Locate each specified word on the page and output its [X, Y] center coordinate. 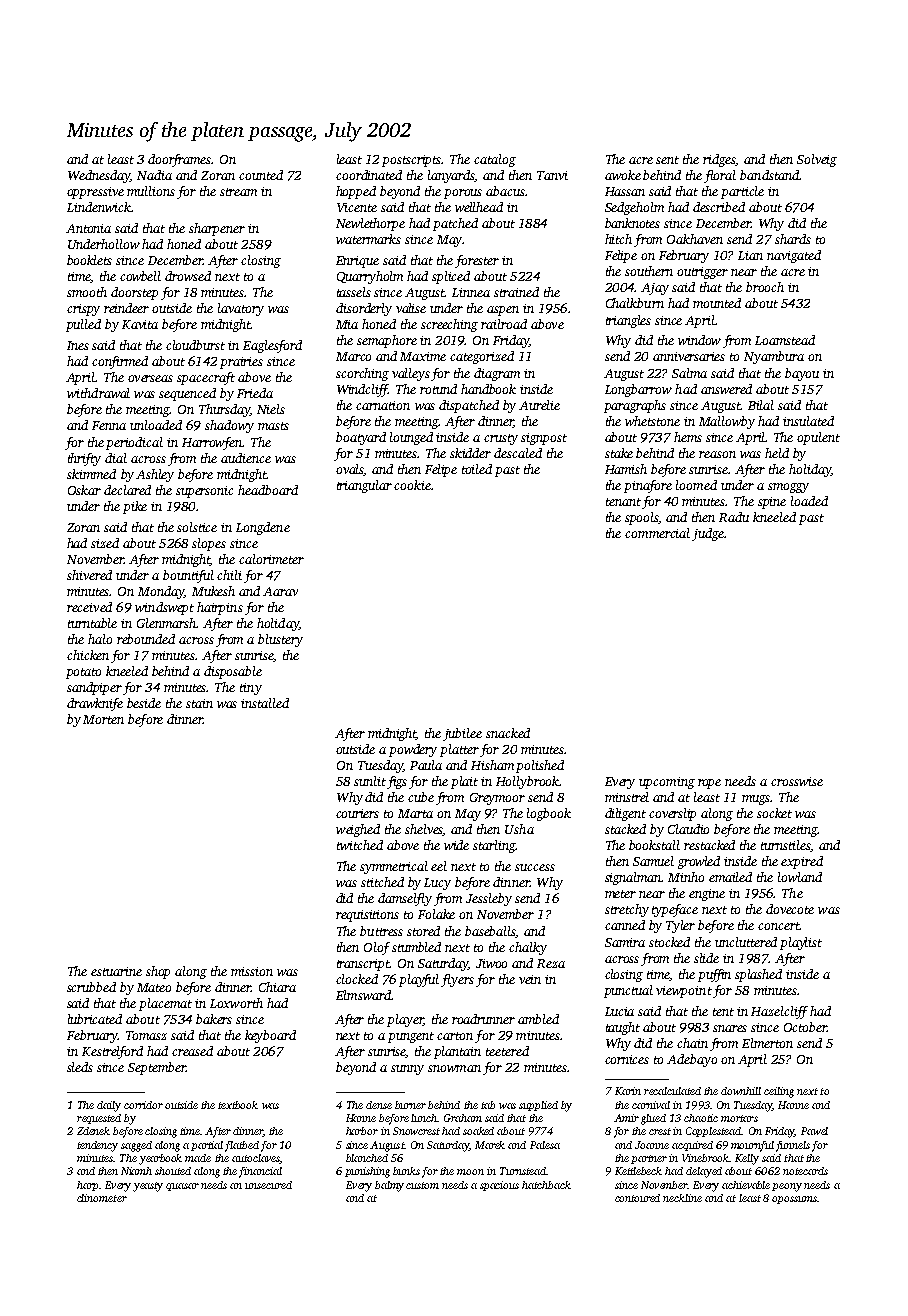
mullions [151, 191]
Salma [689, 373]
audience [246, 458]
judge [708, 534]
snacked [508, 733]
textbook [238, 1105]
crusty [501, 439]
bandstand [769, 175]
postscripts [412, 161]
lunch [424, 1118]
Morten [103, 719]
